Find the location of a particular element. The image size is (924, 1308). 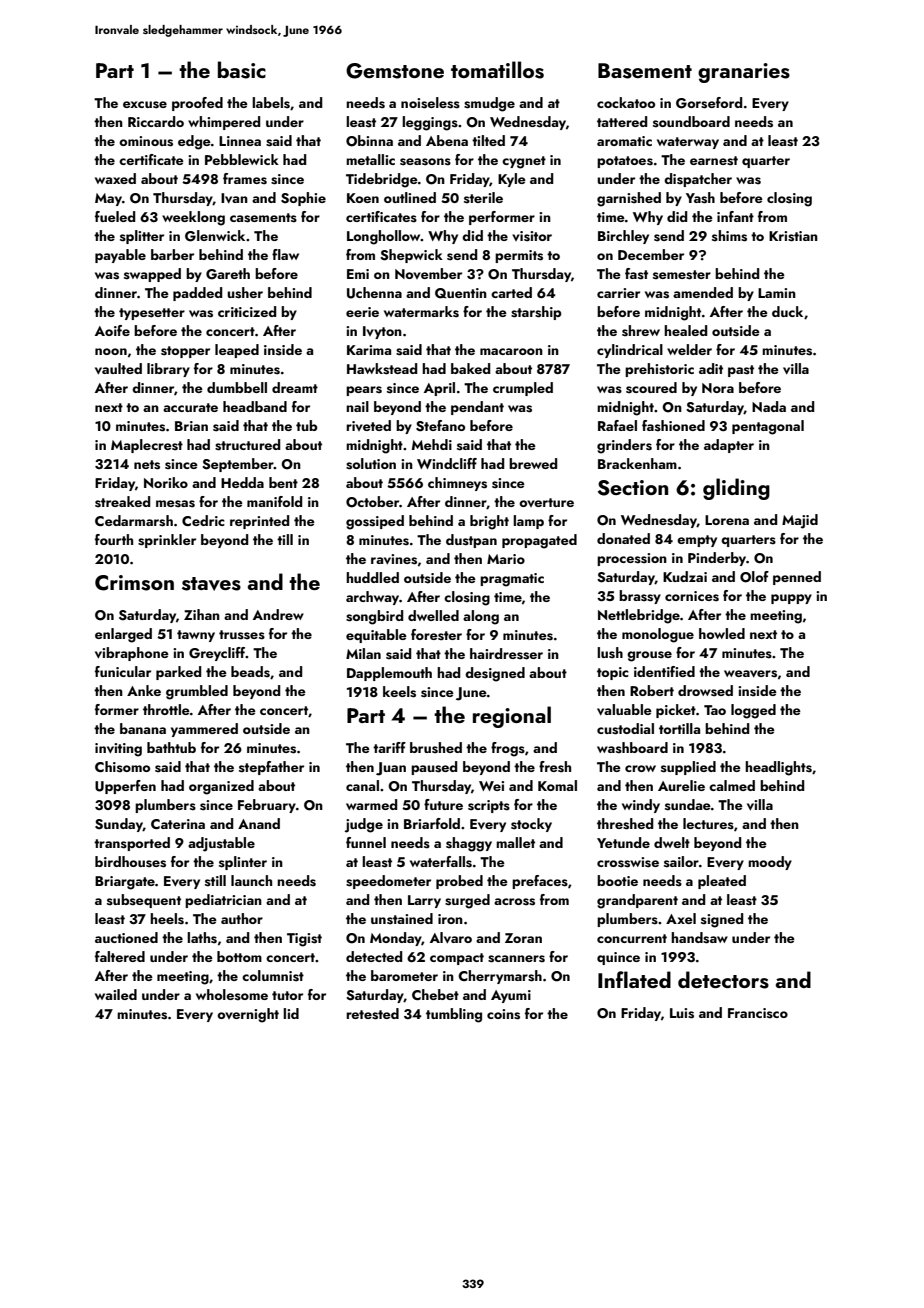

basic is located at coordinates (242, 70).
